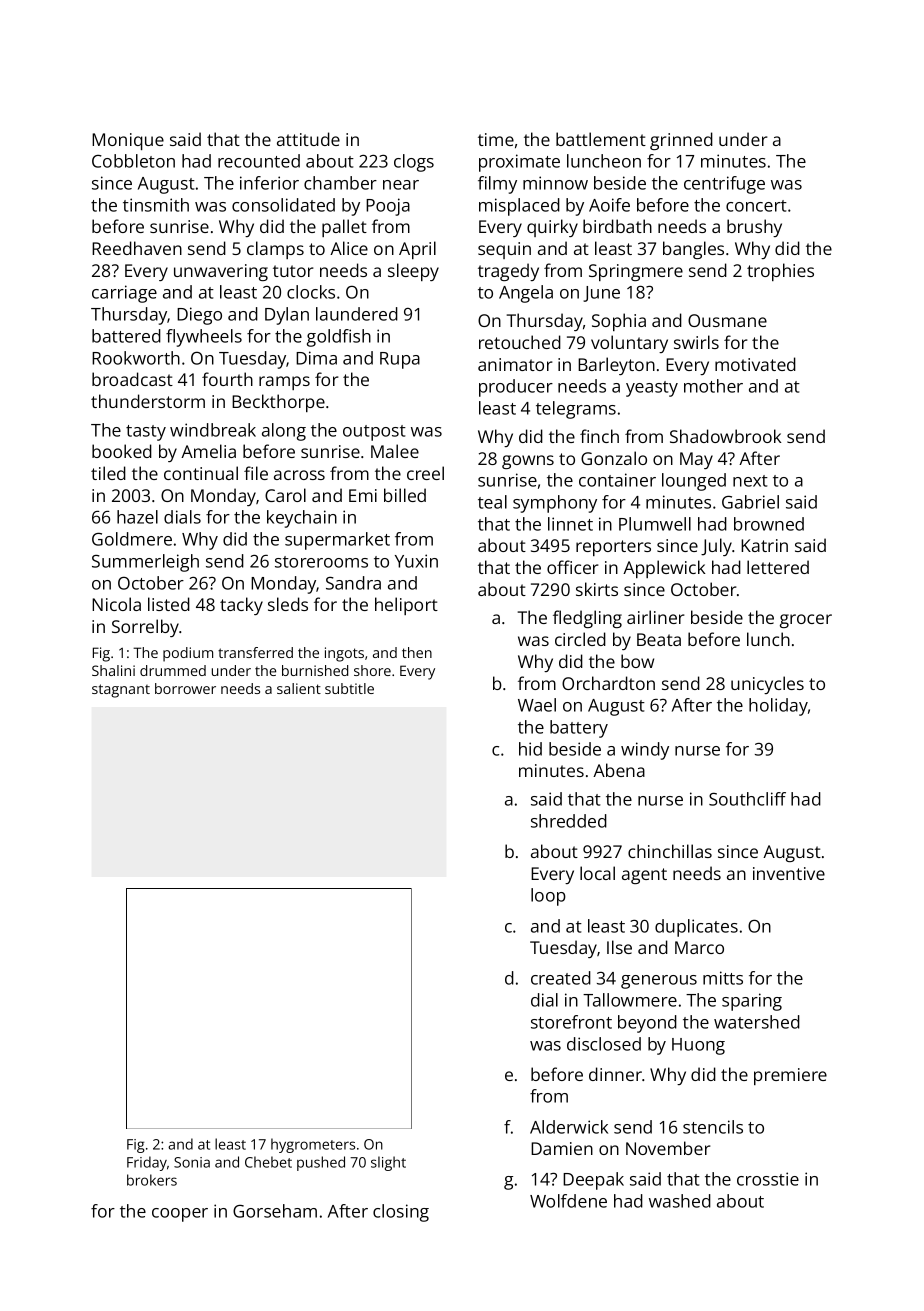 The height and width of the page is (1311, 924). I want to click on grinned, so click(681, 141).
